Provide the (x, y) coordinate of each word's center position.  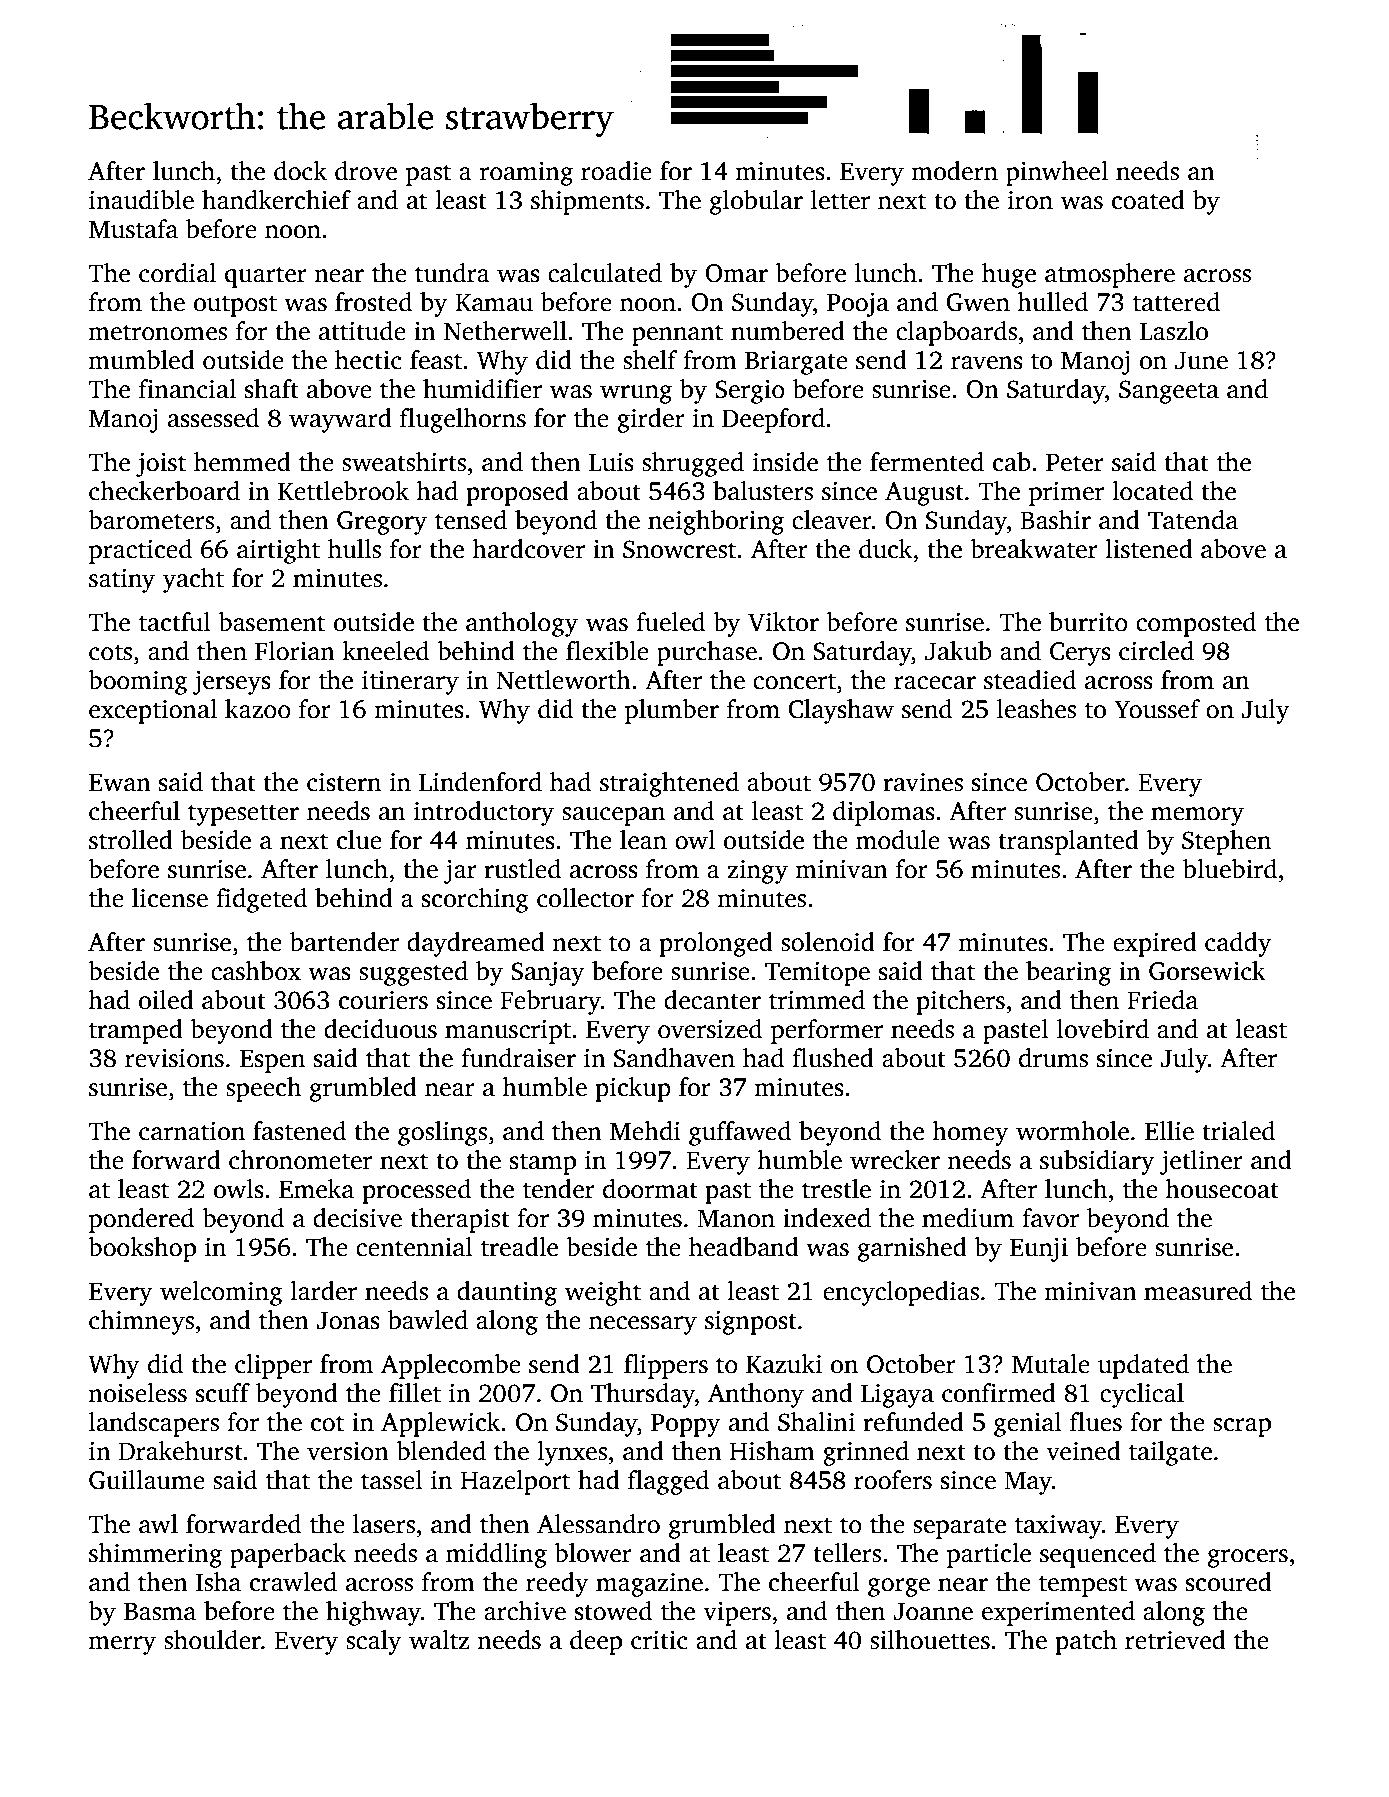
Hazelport (515, 1482)
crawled (293, 1582)
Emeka (316, 1189)
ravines (923, 782)
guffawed (740, 1133)
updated (1143, 1366)
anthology (522, 624)
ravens (987, 363)
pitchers (960, 1002)
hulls (354, 549)
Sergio (750, 391)
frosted (373, 302)
